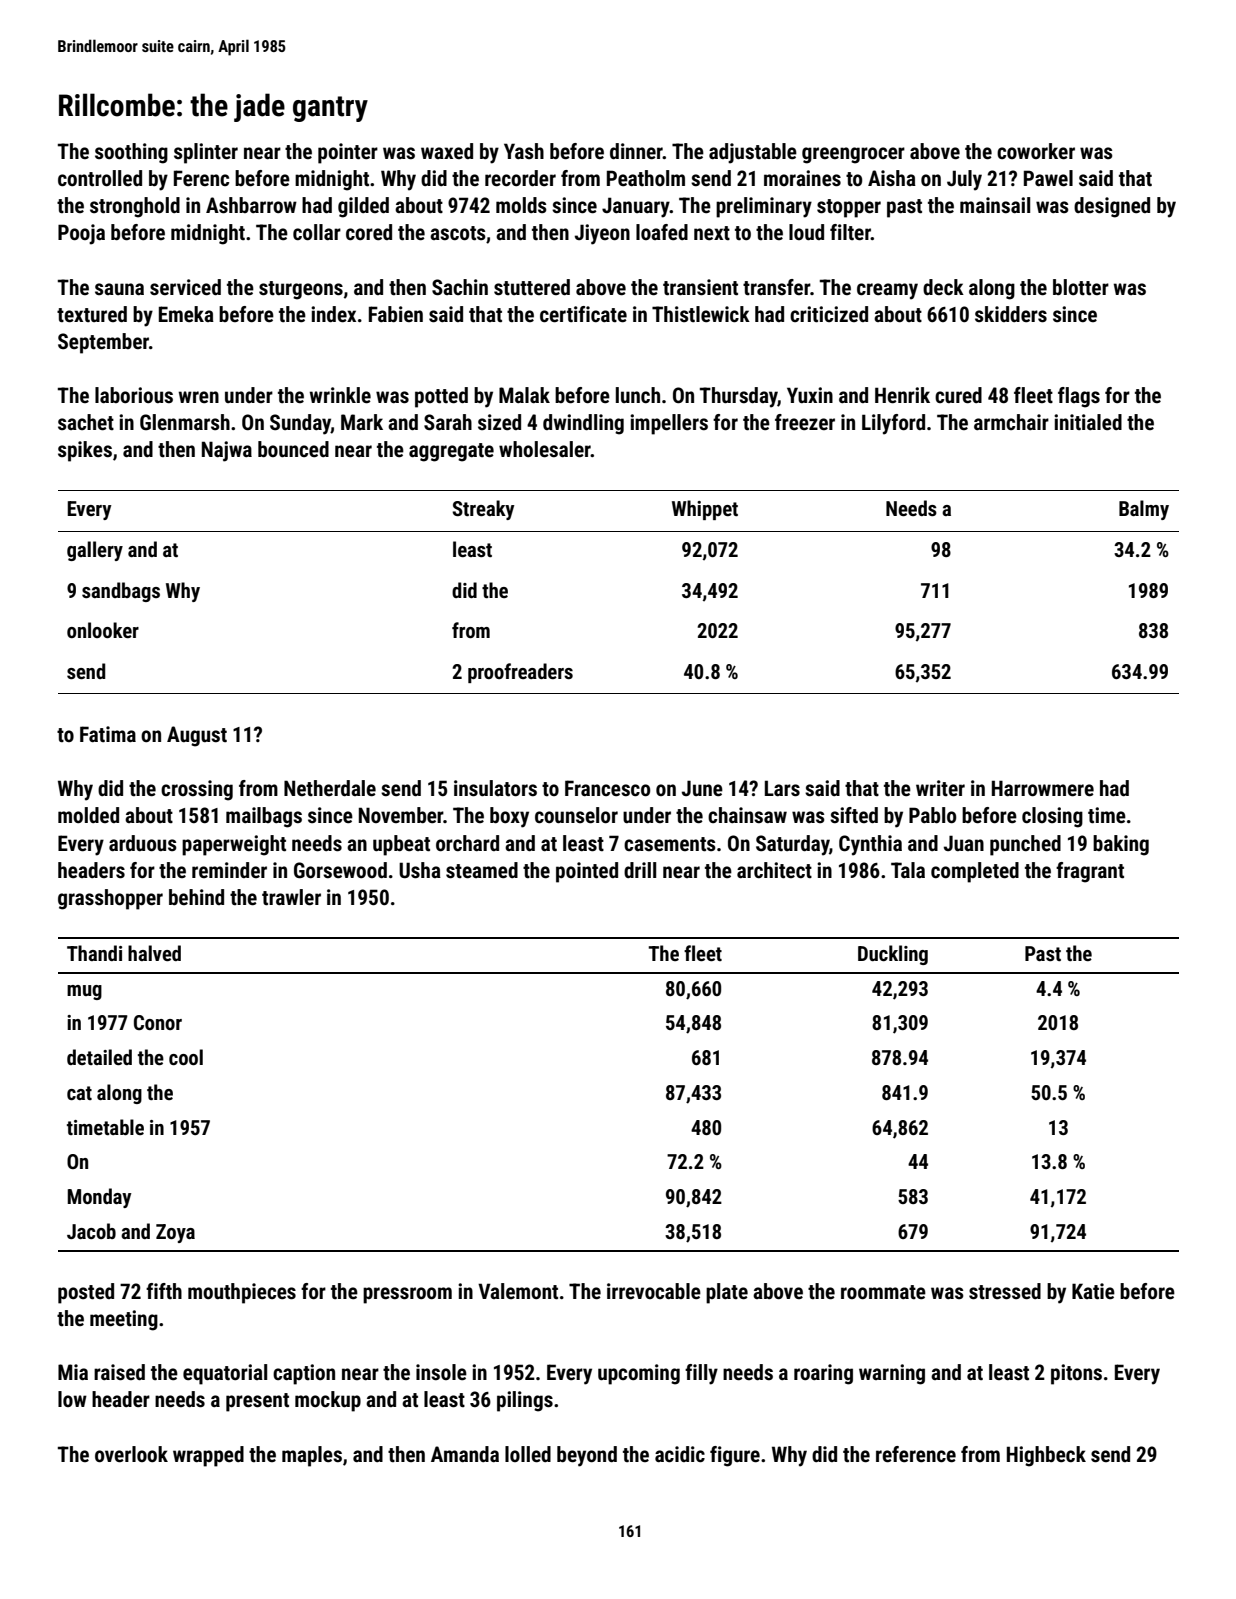 The width and height of the page is (1236, 1599). Describe the element at coordinates (135, 207) in the page. I see `stronghold` at that location.
